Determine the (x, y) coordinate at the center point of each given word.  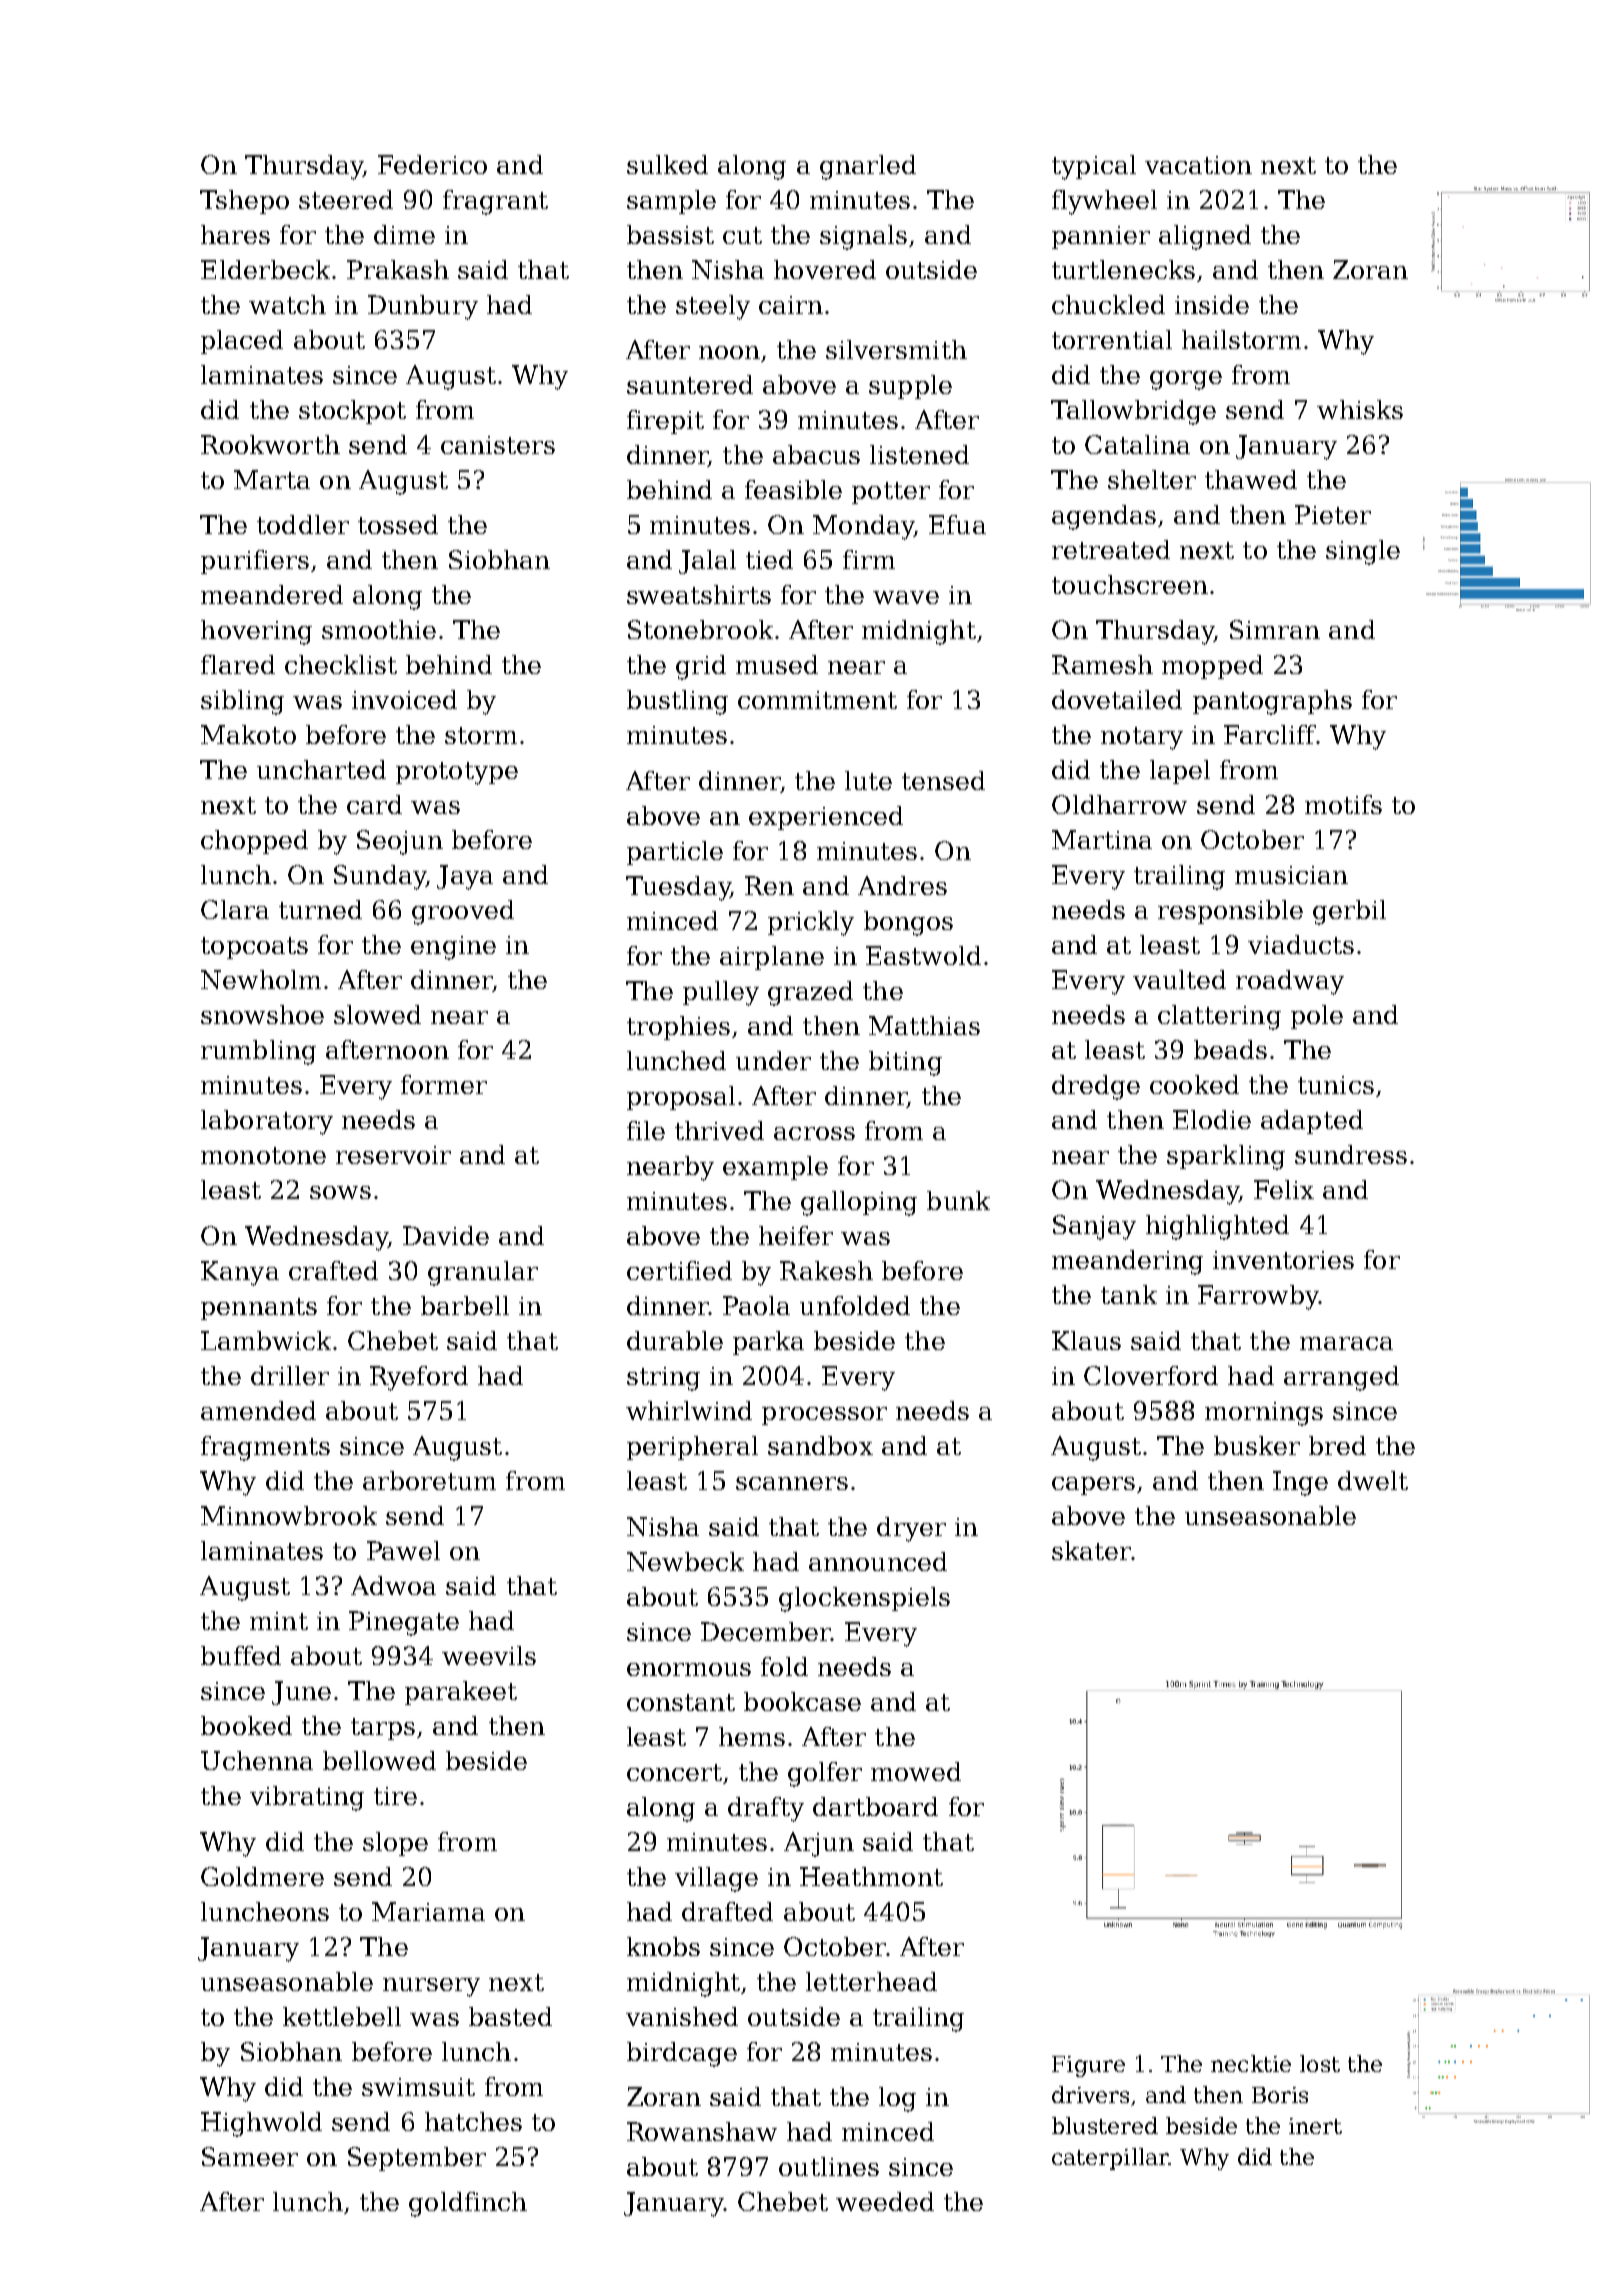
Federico (432, 164)
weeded (885, 2201)
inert (1315, 2126)
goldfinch (468, 2204)
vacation (1198, 165)
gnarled (868, 167)
